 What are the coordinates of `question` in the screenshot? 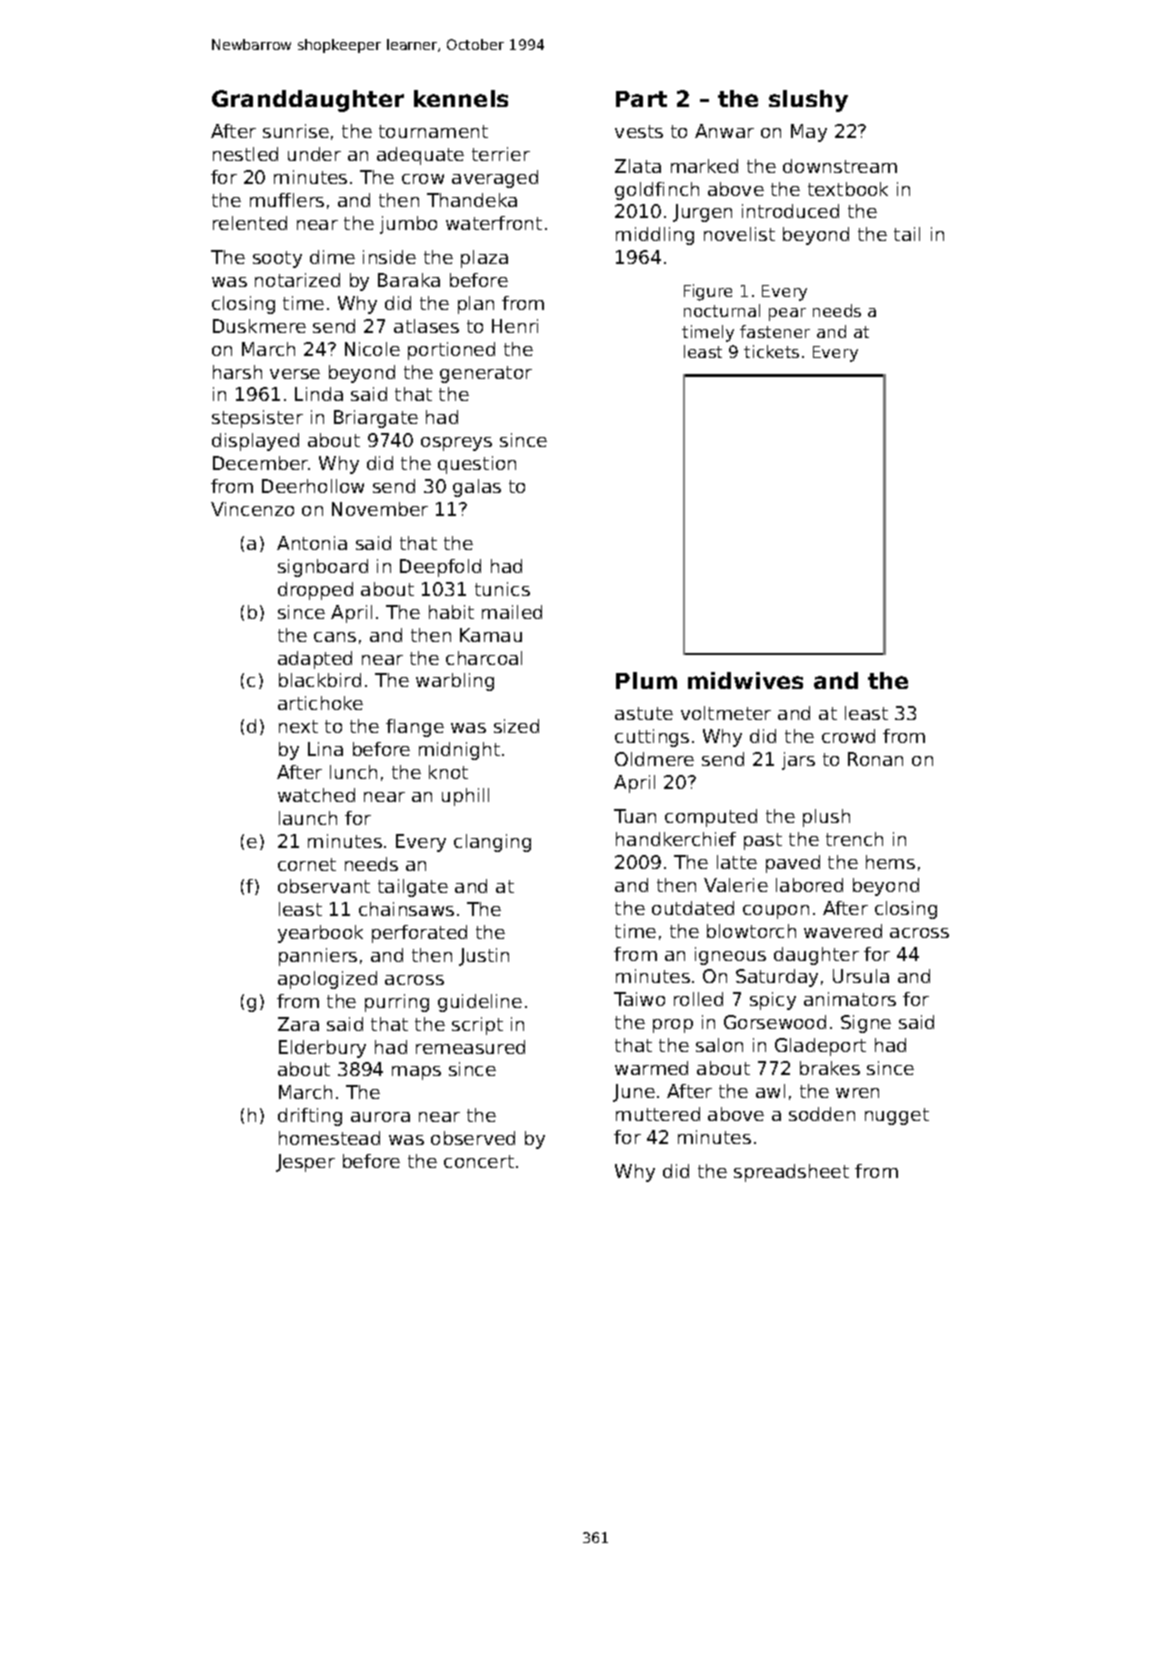 It's located at (477, 465).
